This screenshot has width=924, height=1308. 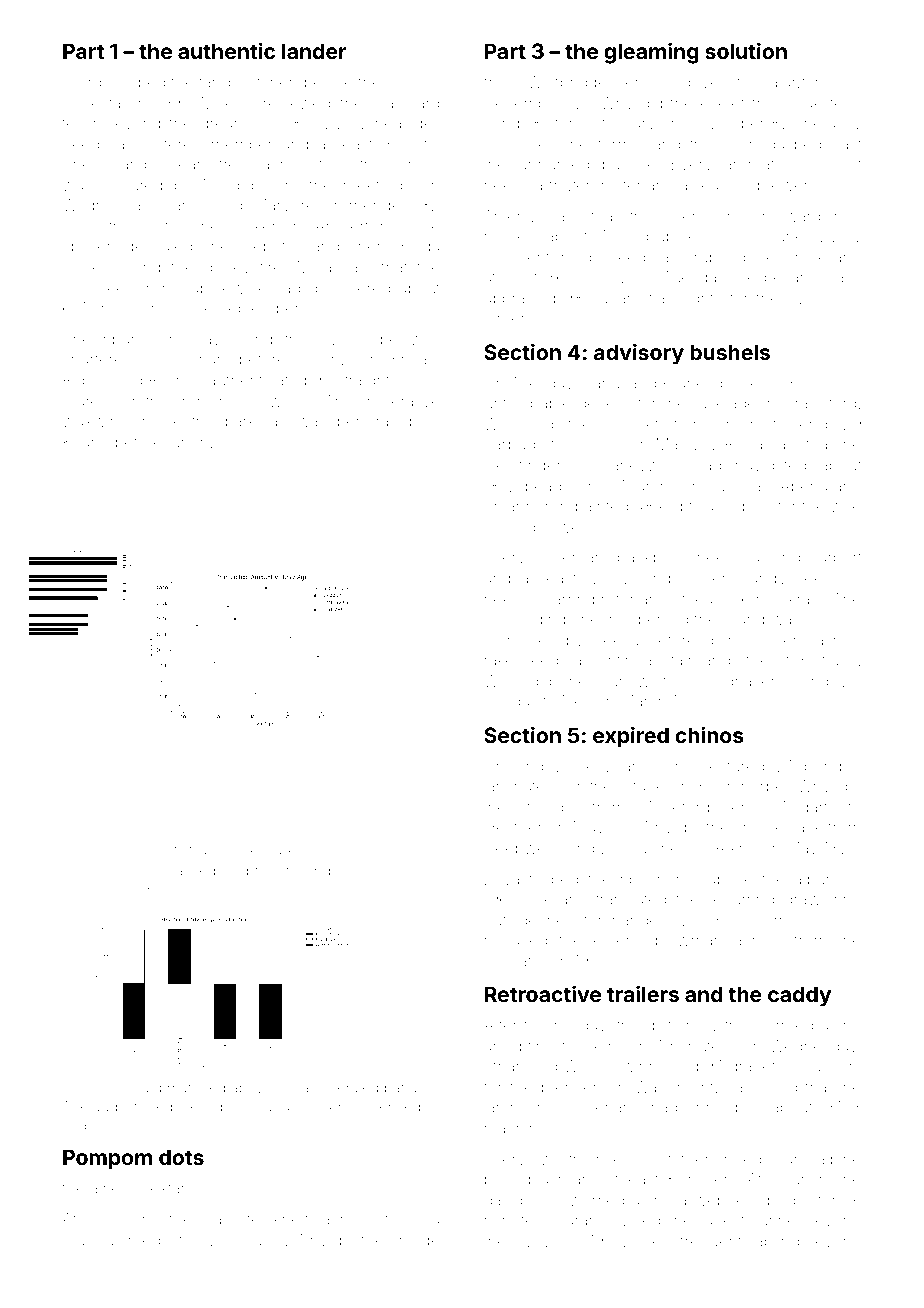 What do you see at coordinates (744, 384) in the screenshot?
I see `picked` at bounding box center [744, 384].
